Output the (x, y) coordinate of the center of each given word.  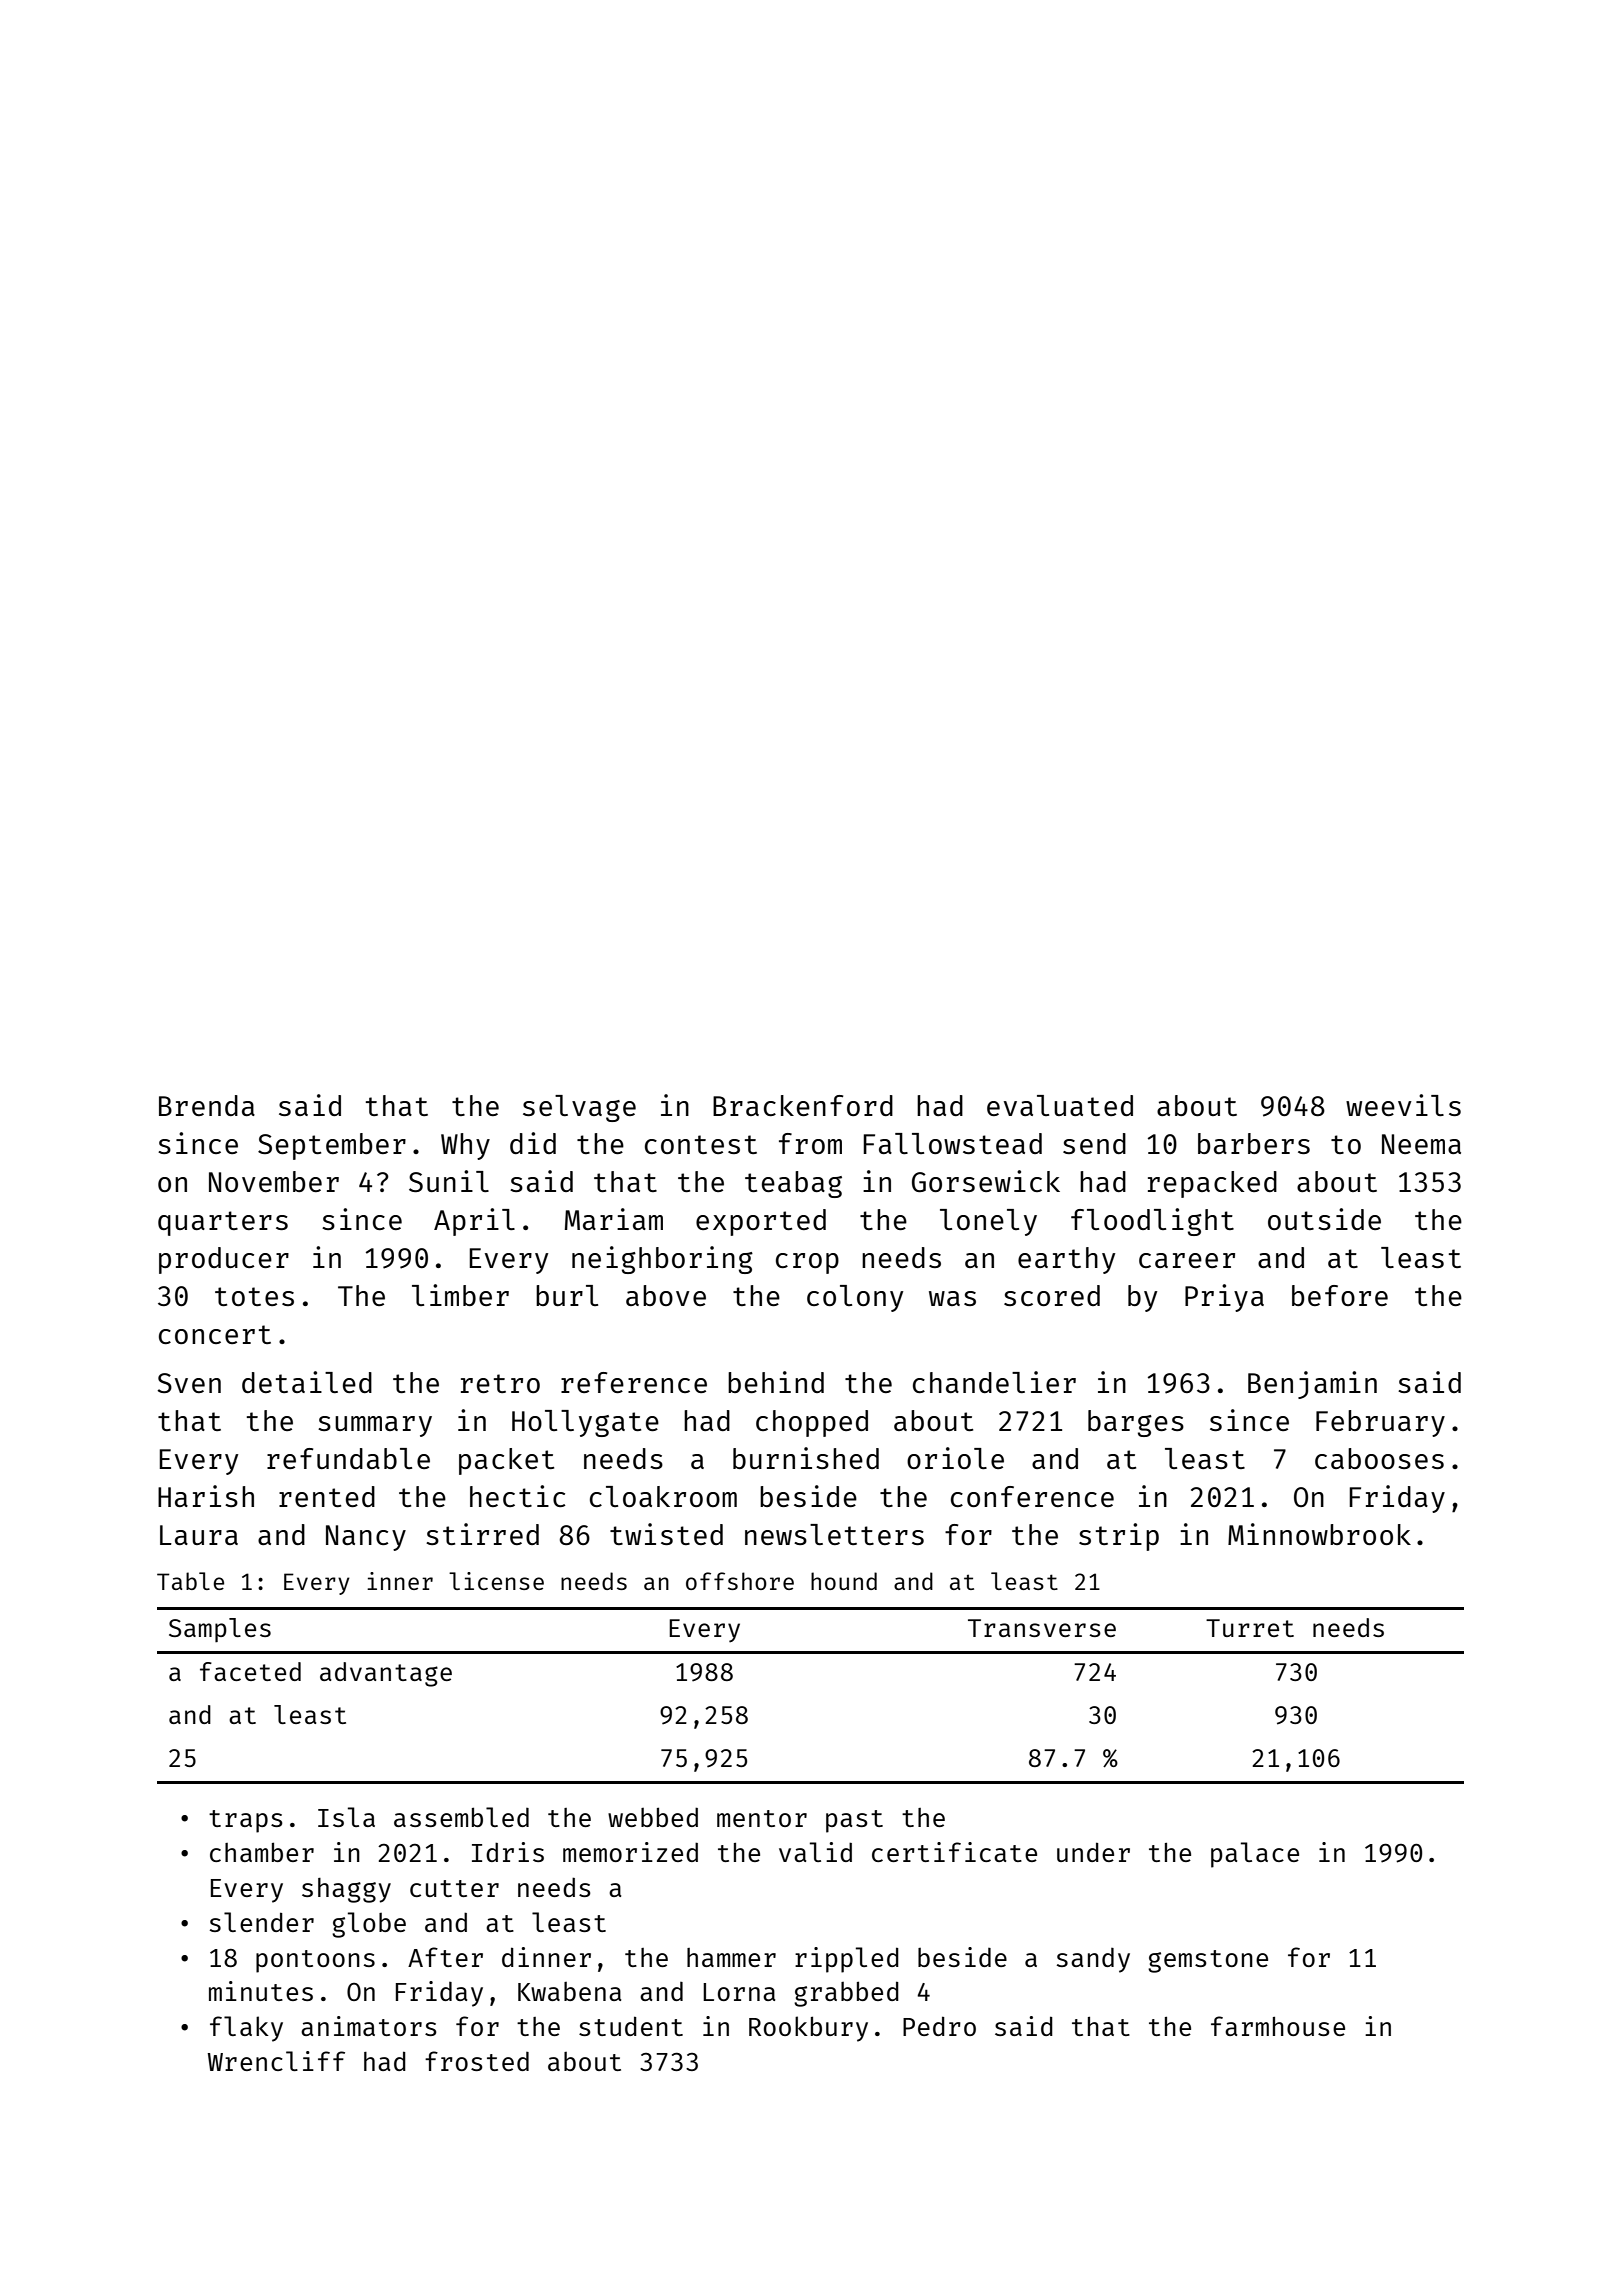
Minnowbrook (1319, 1534)
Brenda (207, 1105)
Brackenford (803, 1105)
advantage (386, 1674)
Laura (199, 1535)
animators (369, 2026)
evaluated (1060, 1105)
